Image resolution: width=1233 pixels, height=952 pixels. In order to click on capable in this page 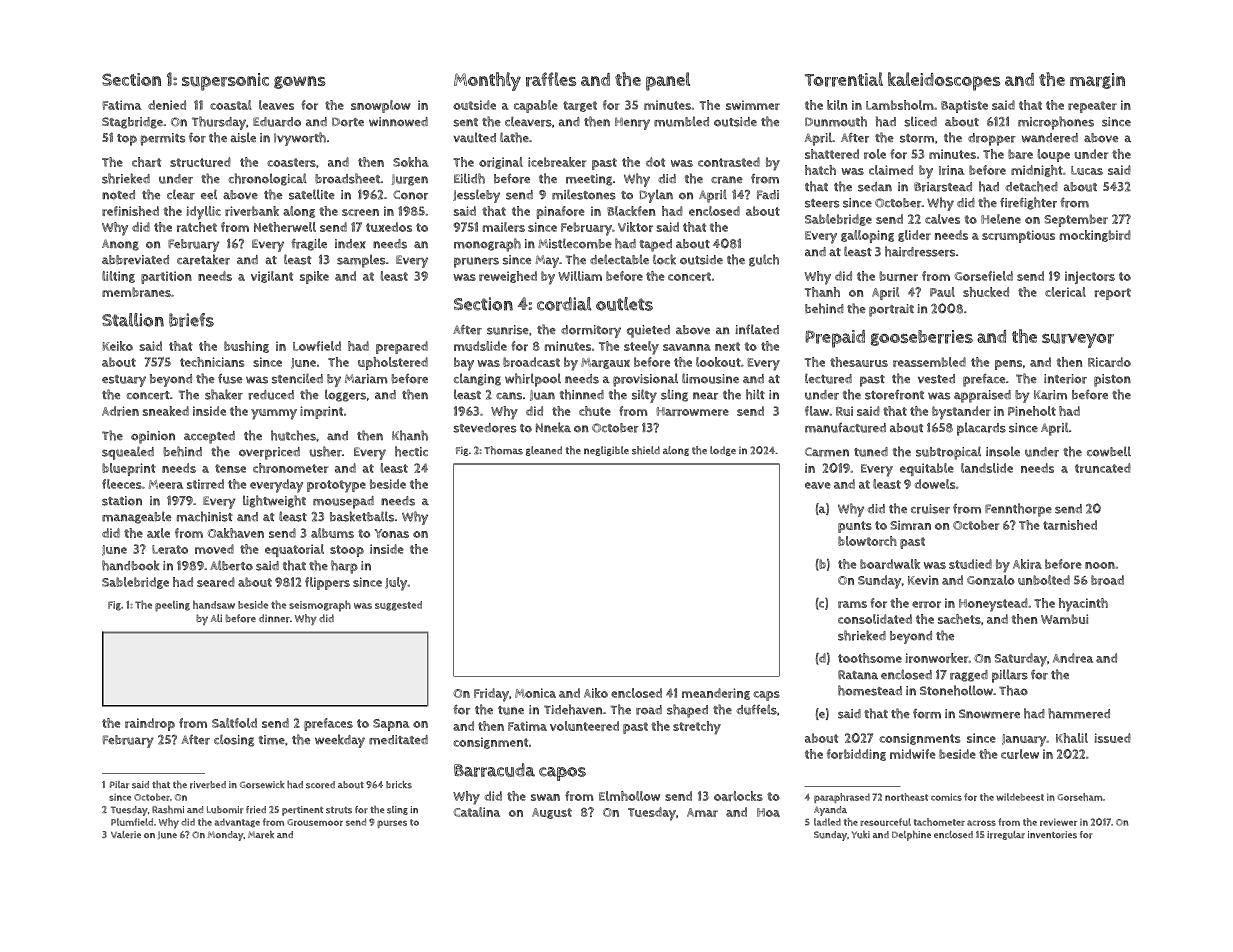, I will do `click(536, 106)`.
